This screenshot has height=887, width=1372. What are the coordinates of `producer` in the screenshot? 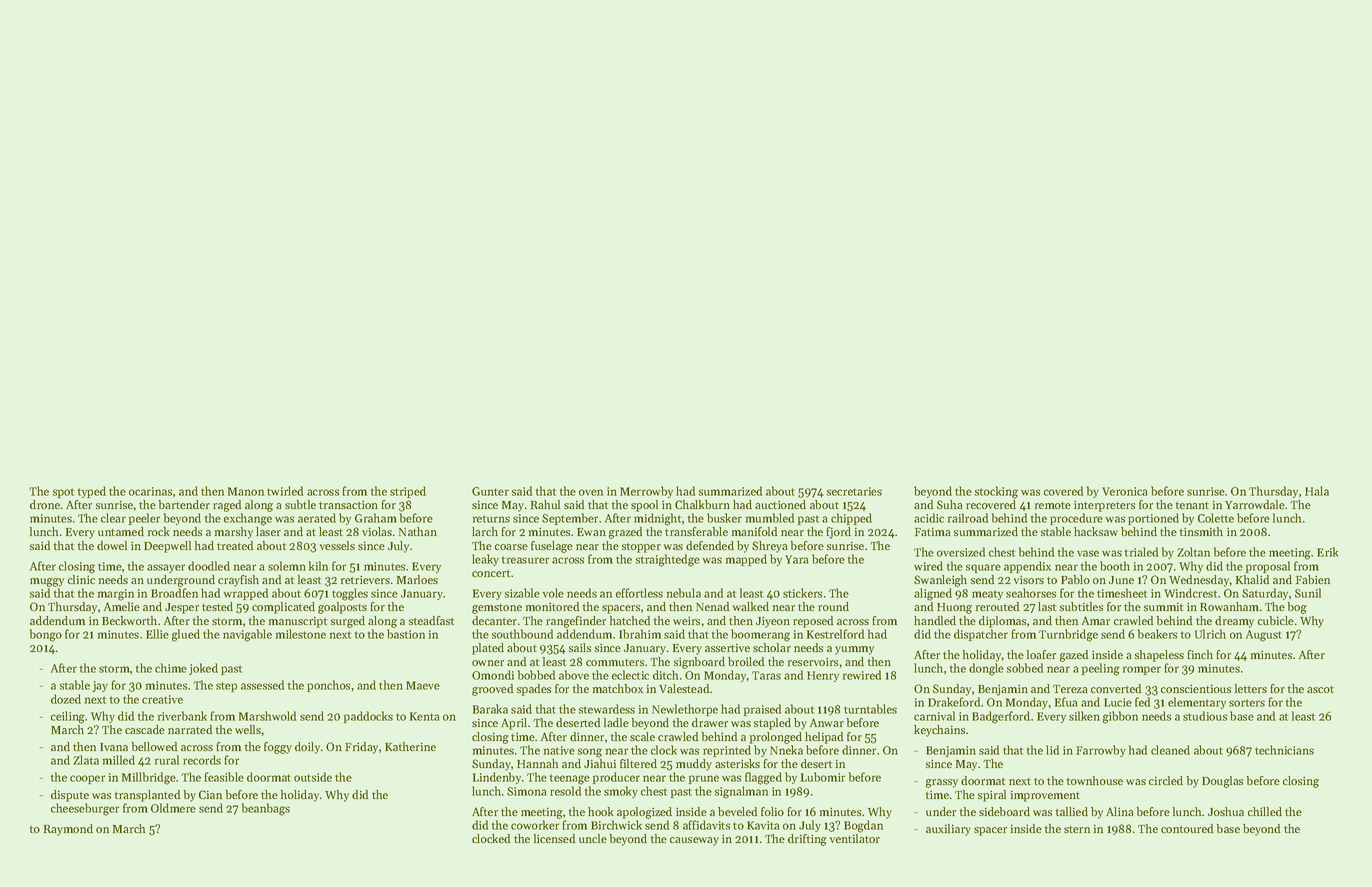 It's located at (616, 778).
